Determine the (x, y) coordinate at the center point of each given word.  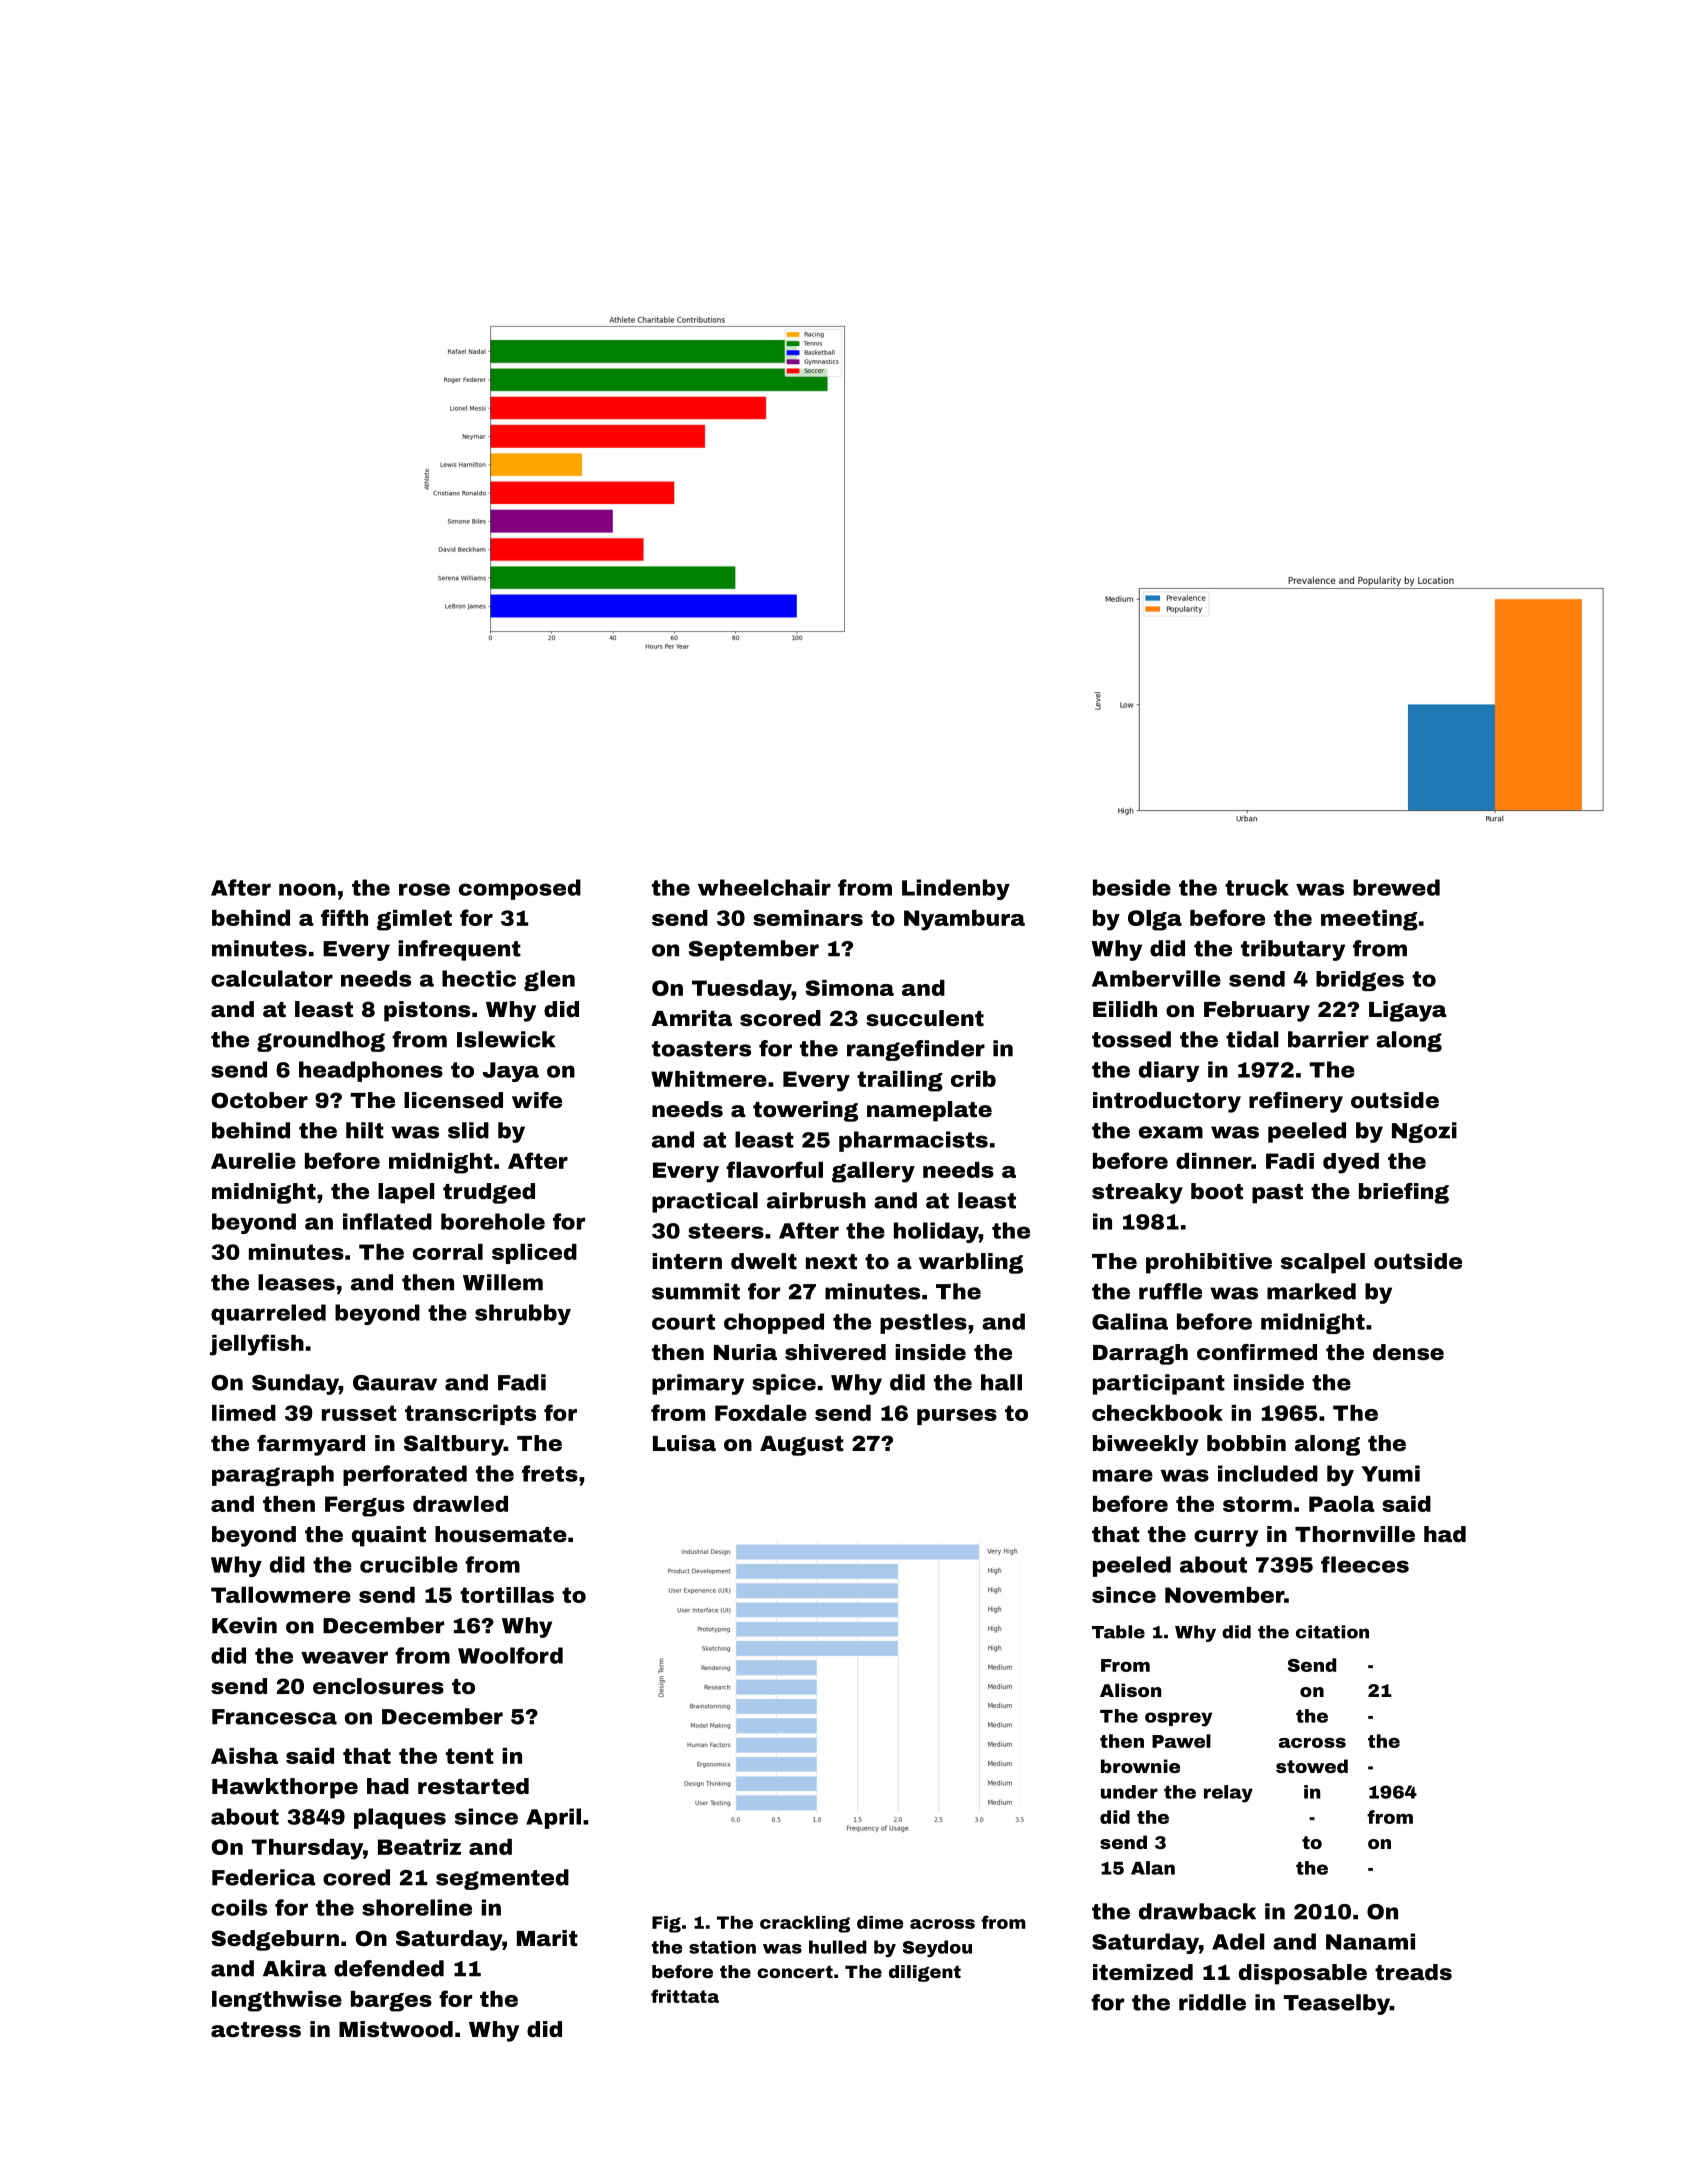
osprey (1179, 1719)
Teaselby (1336, 2004)
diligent (925, 1973)
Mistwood (396, 2029)
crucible (409, 1564)
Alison (1130, 1690)
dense (1408, 1352)
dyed (1351, 1163)
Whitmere (709, 1079)
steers (726, 1231)
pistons (427, 1011)
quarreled (268, 1314)
